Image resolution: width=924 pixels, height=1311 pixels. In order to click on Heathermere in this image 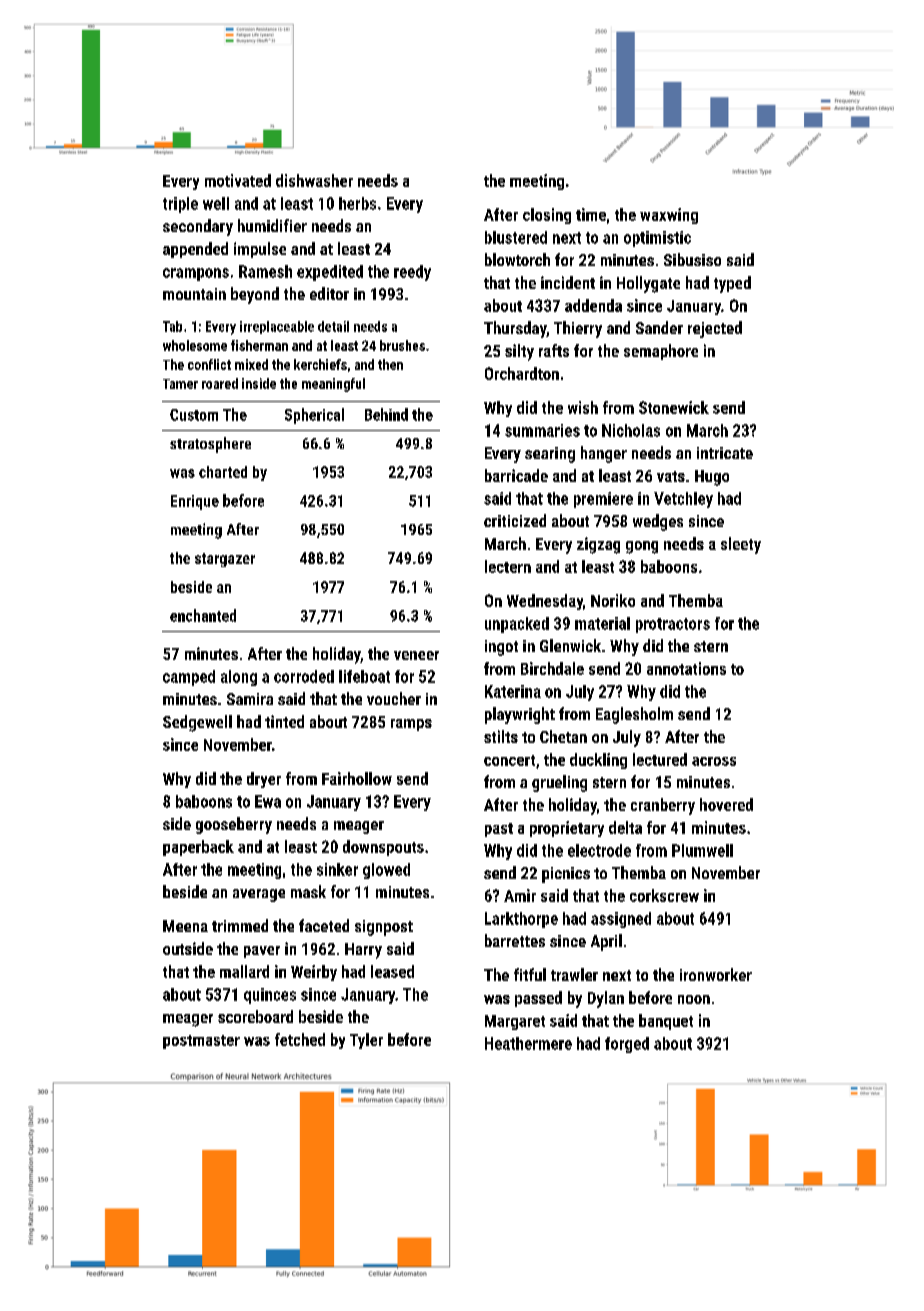, I will do `click(528, 1043)`.
